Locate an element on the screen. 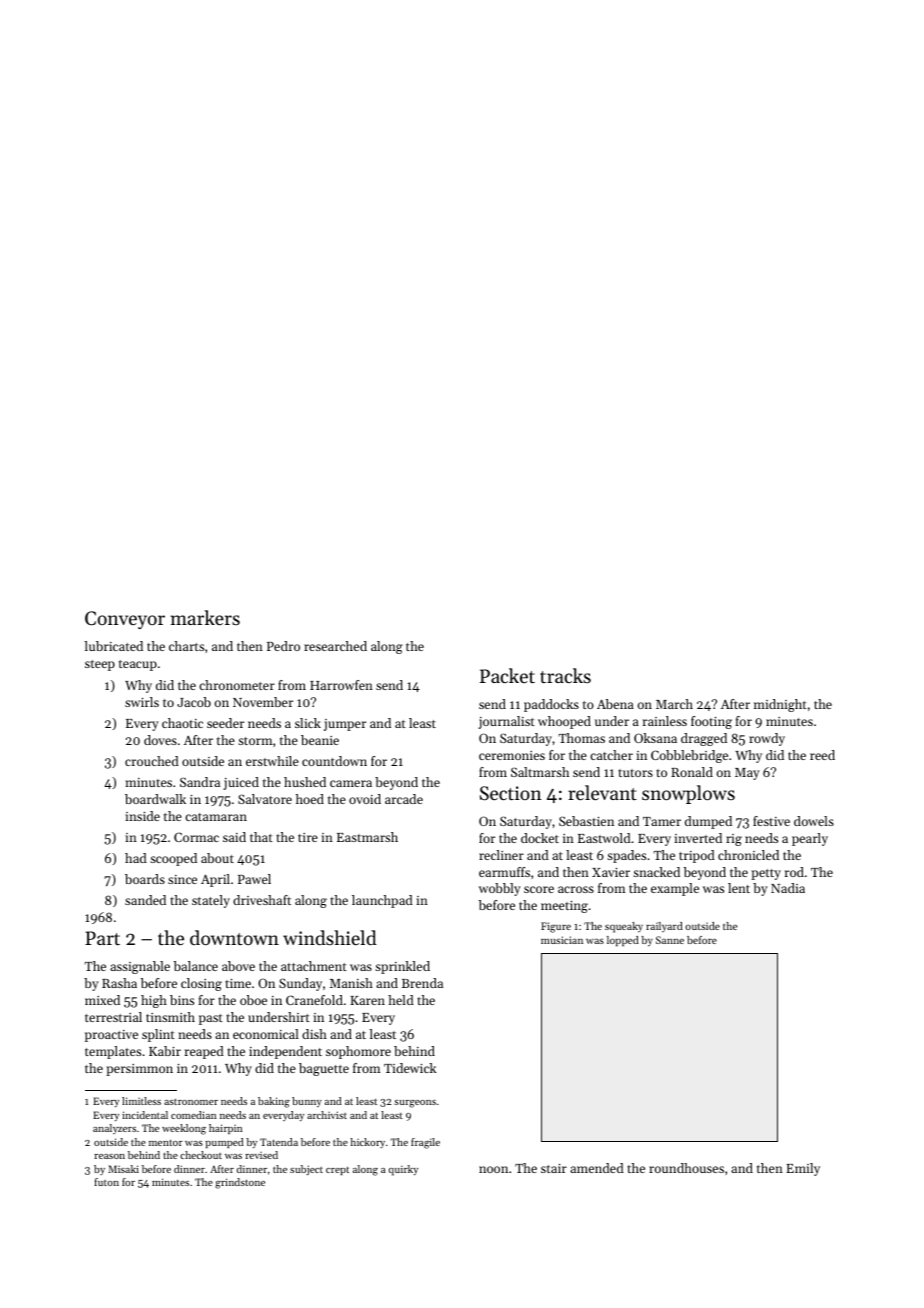  grindstone is located at coordinates (240, 1183).
